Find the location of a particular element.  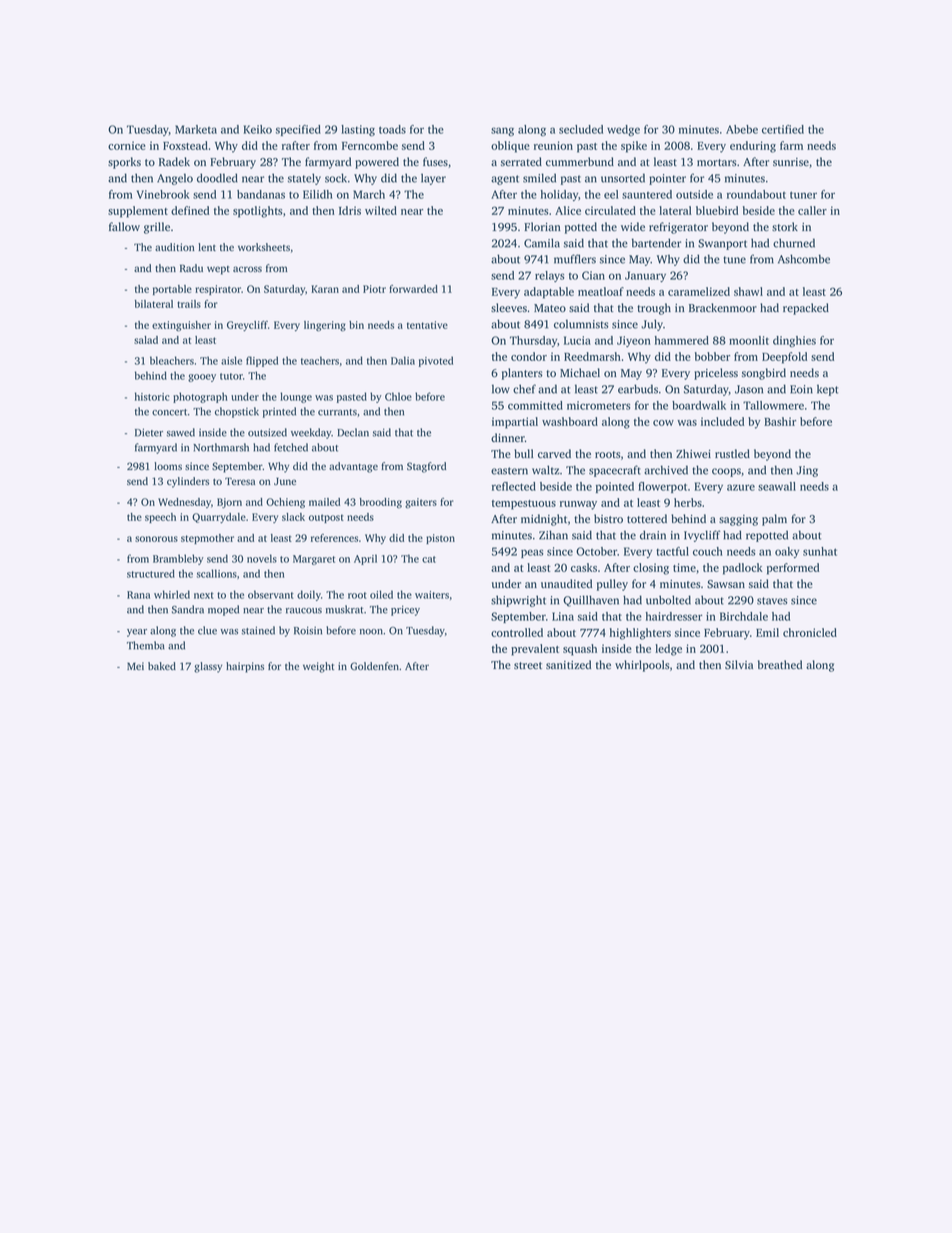

lingering is located at coordinates (325, 326).
